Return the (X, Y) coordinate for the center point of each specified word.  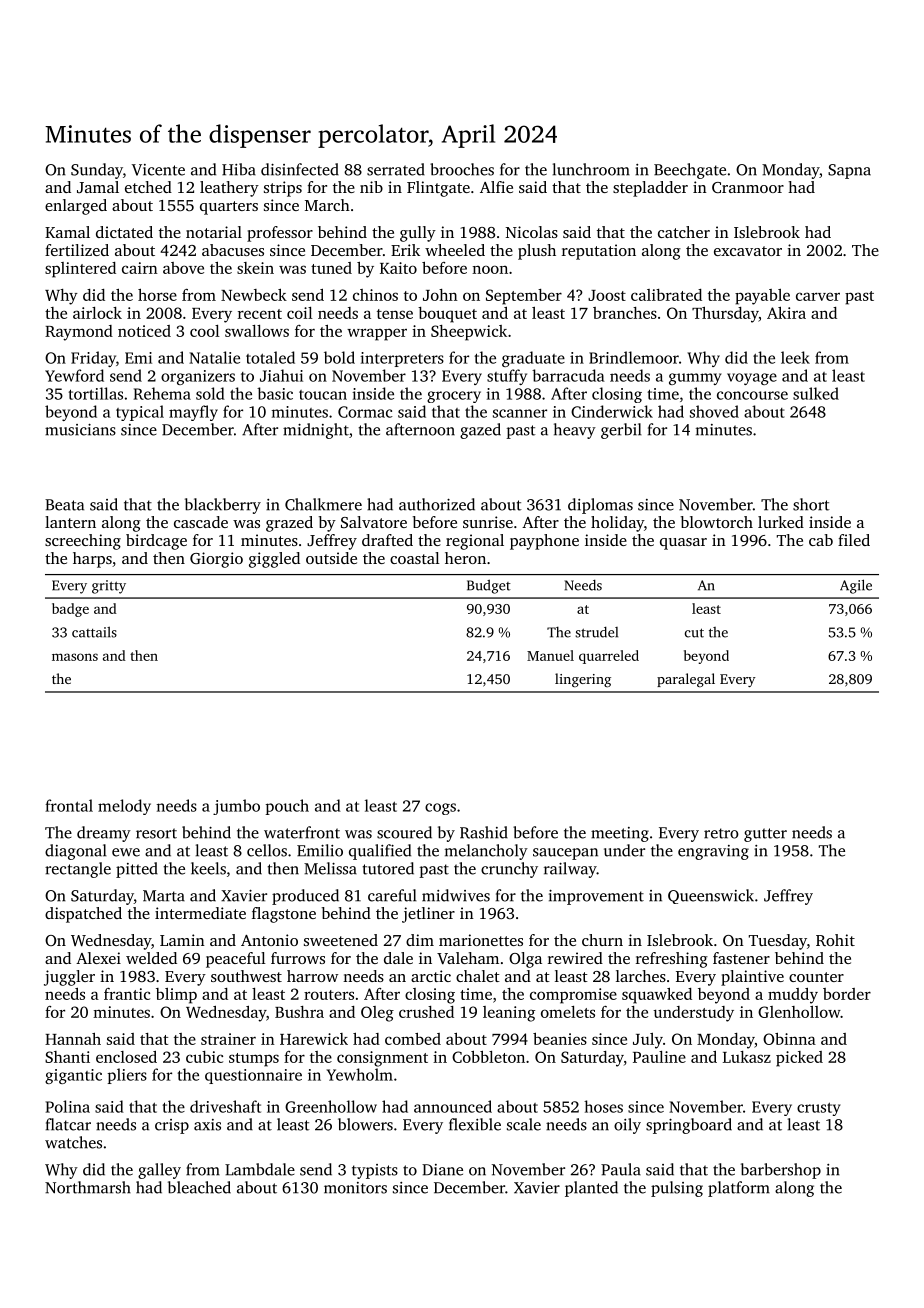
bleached (199, 1187)
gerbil (621, 431)
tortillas (95, 393)
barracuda (568, 375)
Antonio (269, 940)
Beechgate (690, 171)
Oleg (377, 1014)
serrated (396, 169)
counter (816, 977)
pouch (287, 807)
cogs (440, 809)
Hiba (239, 169)
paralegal (686, 680)
